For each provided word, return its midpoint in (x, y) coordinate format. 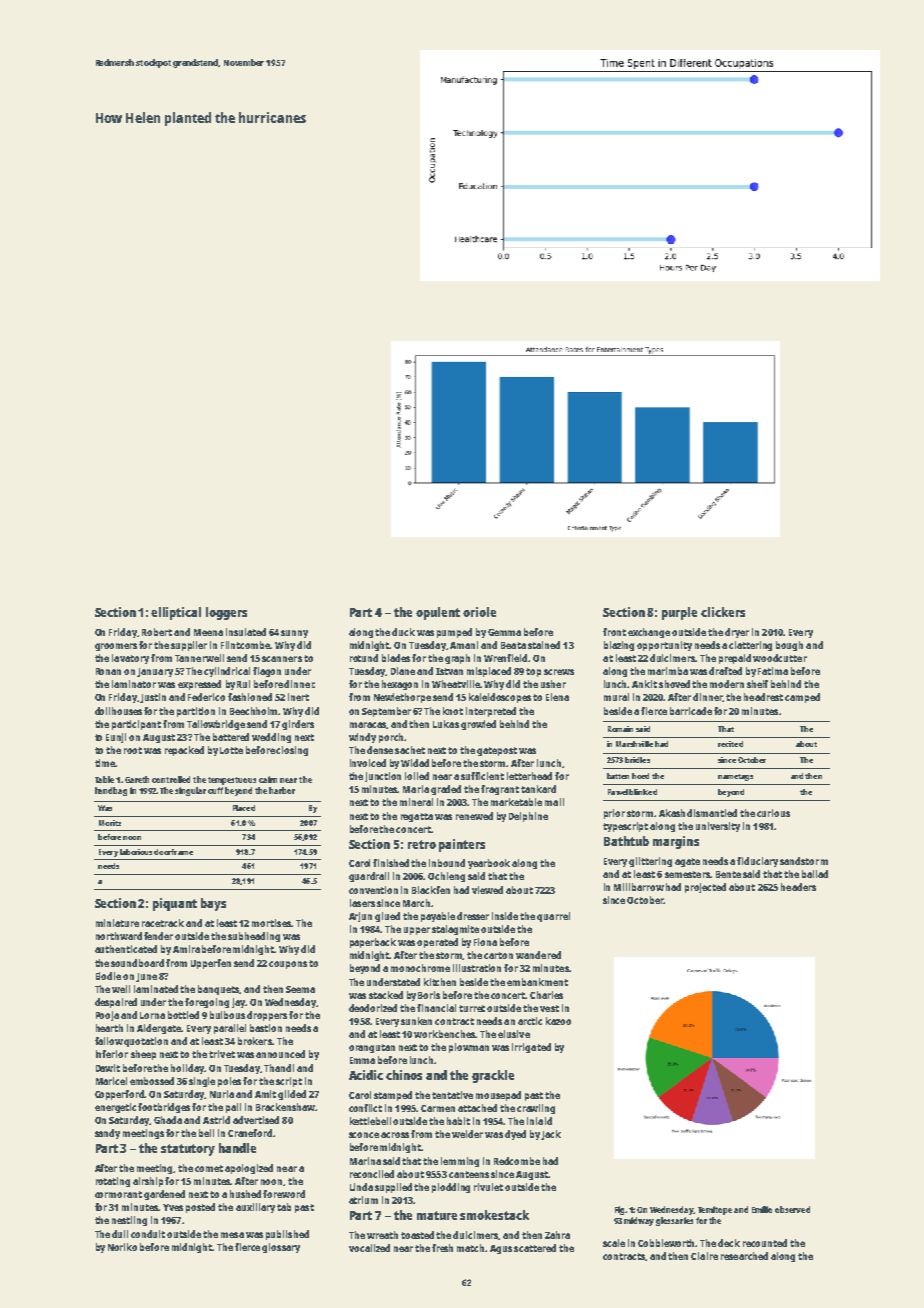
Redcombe (517, 1161)
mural (616, 697)
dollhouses (118, 711)
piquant (175, 904)
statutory (188, 1150)
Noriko (122, 1247)
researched (744, 1256)
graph (457, 659)
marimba (668, 671)
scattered (535, 1248)
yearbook (489, 864)
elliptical (176, 613)
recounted (765, 1243)
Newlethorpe (402, 698)
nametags (735, 777)
